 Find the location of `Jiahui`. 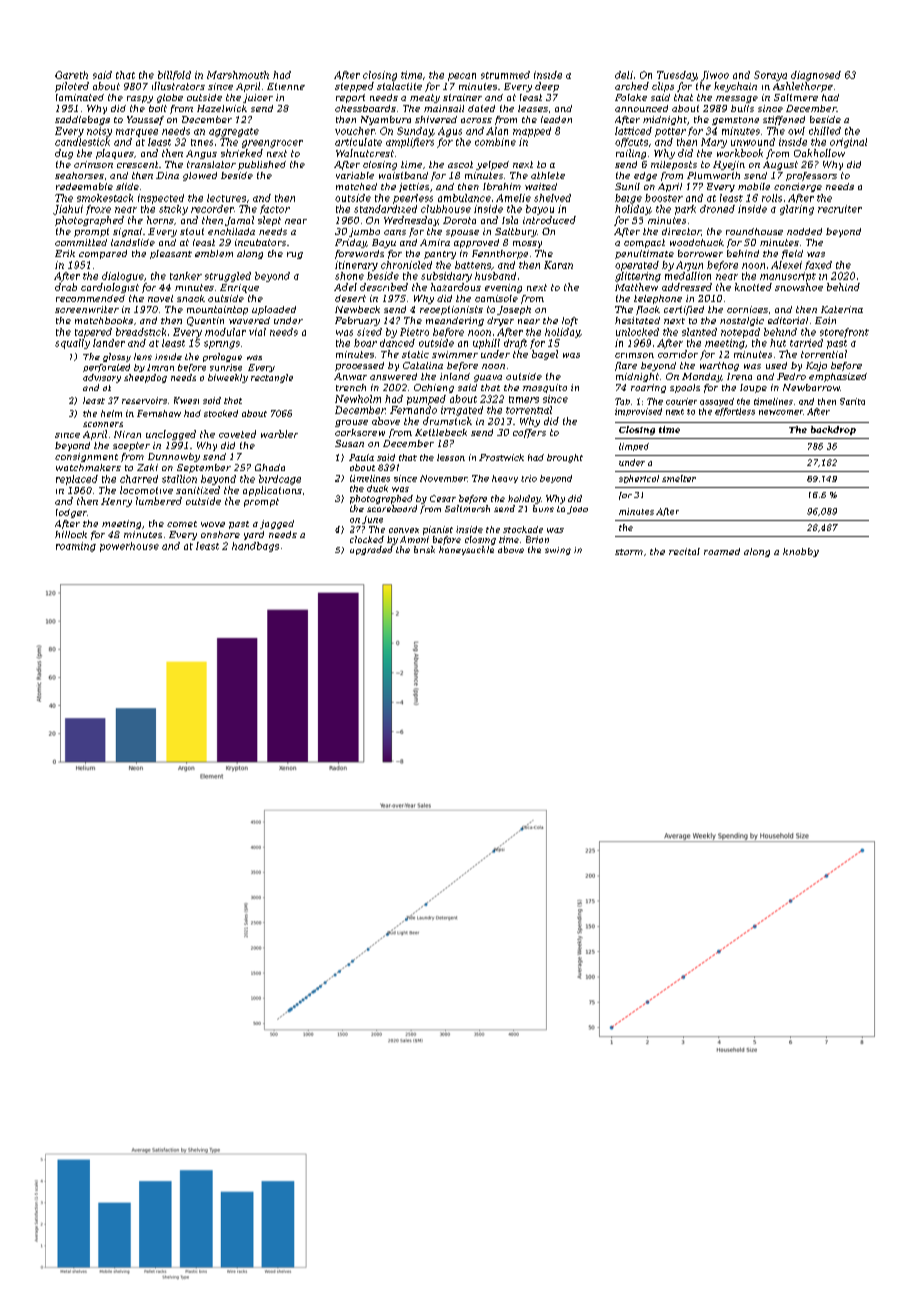

Jiahui is located at coordinates (68, 210).
